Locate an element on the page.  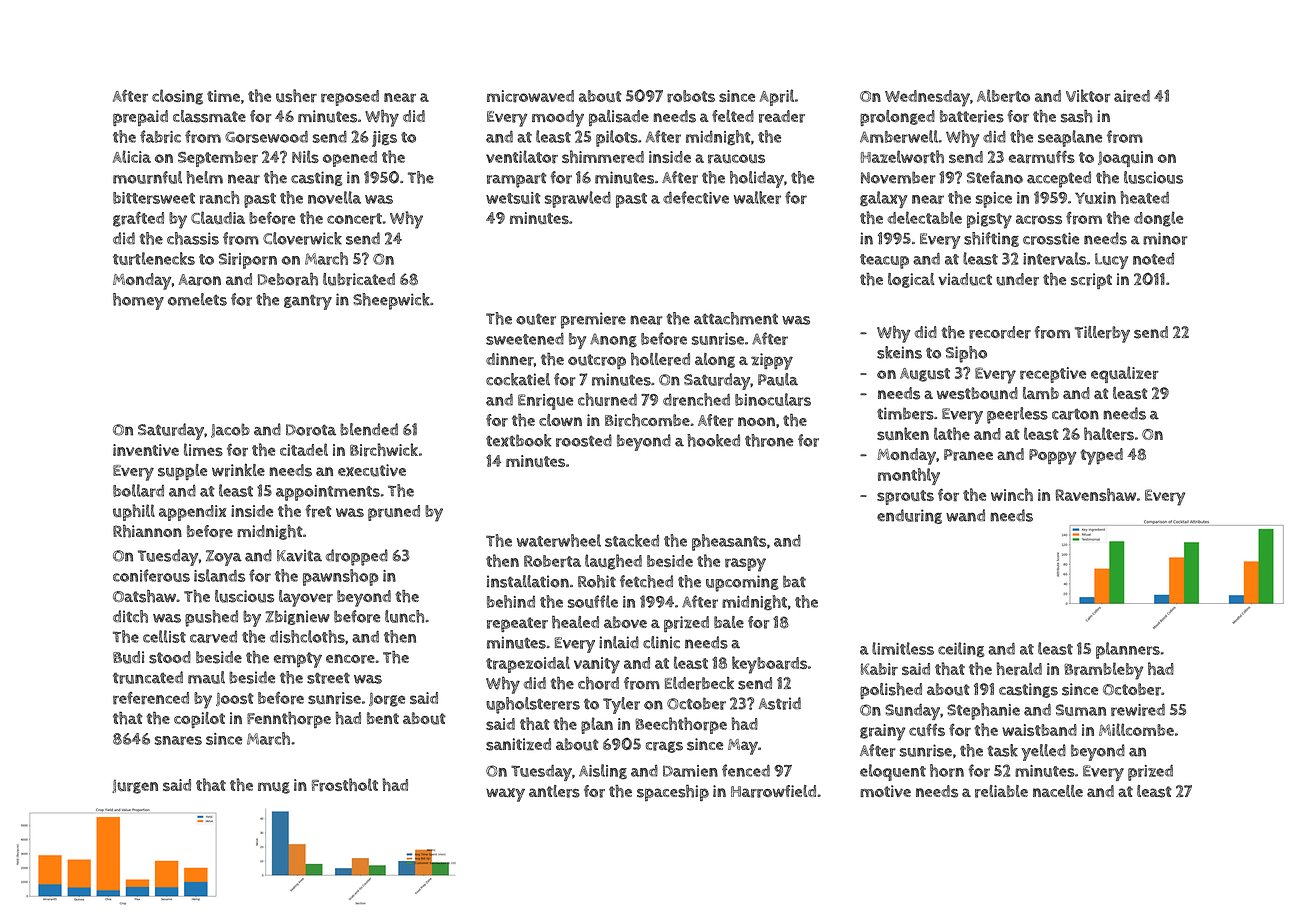
waterwheel is located at coordinates (559, 540).
